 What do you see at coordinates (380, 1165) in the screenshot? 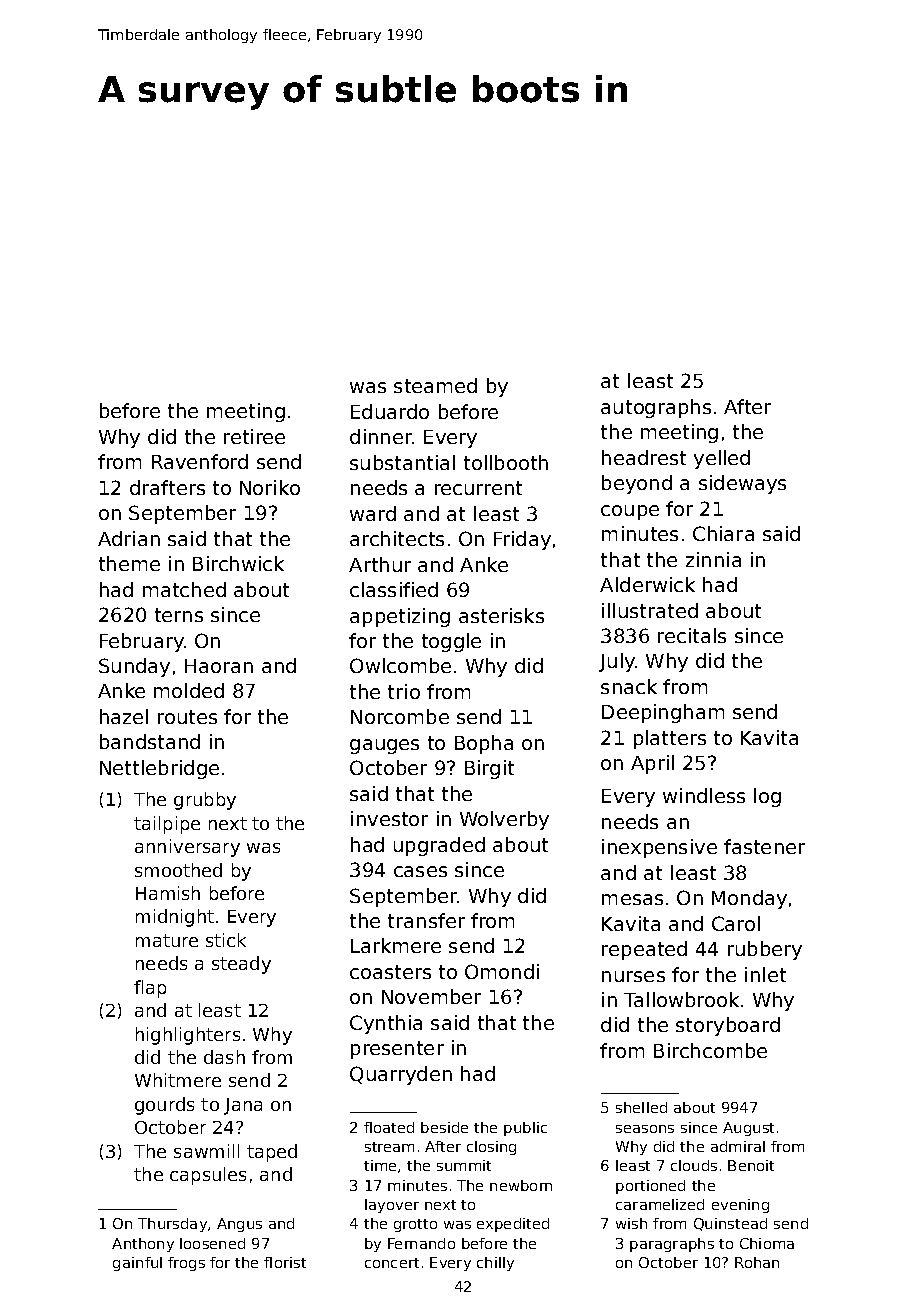
I see `time` at bounding box center [380, 1165].
